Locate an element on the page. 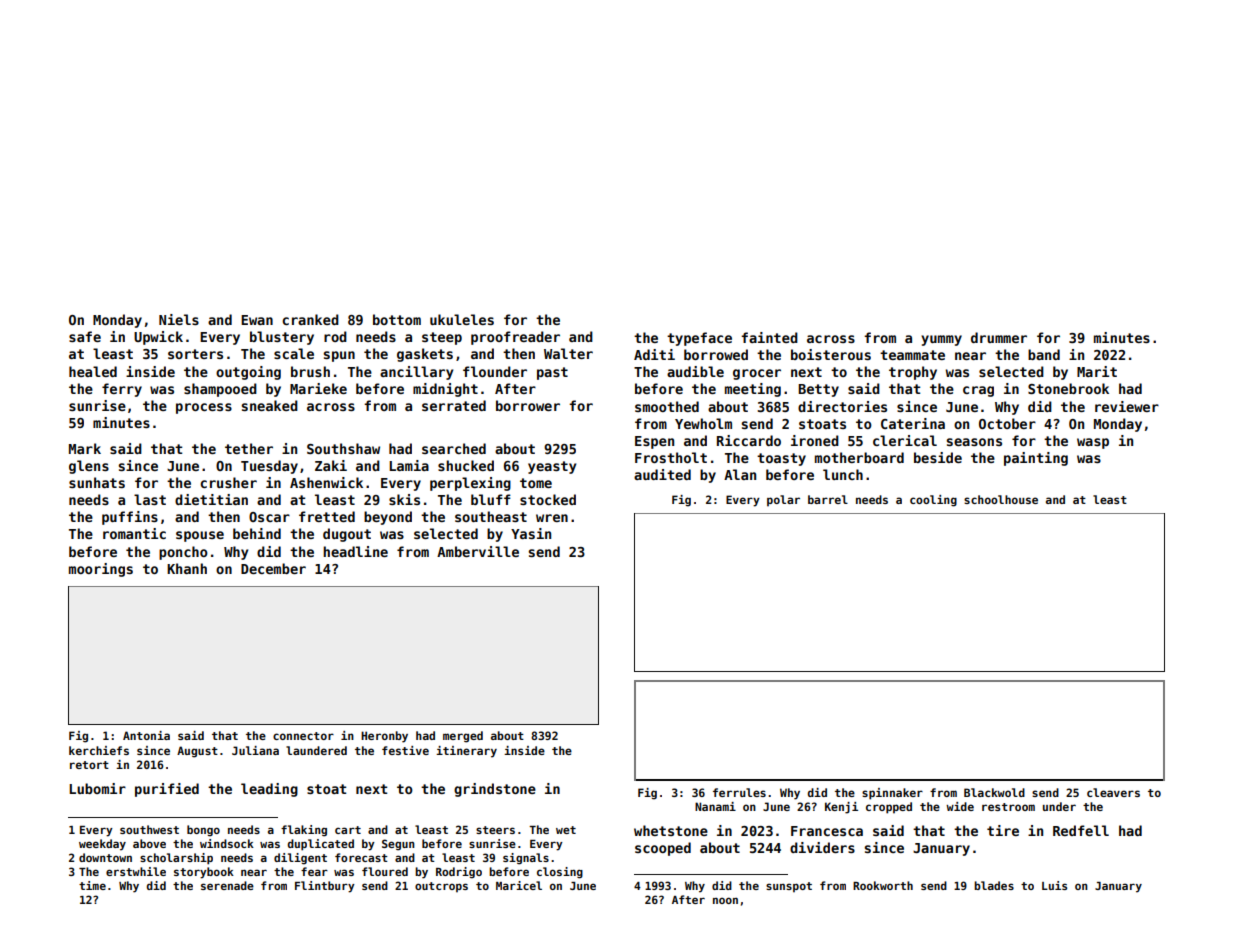 This document has width=1233, height=952. serrated is located at coordinates (454, 405).
